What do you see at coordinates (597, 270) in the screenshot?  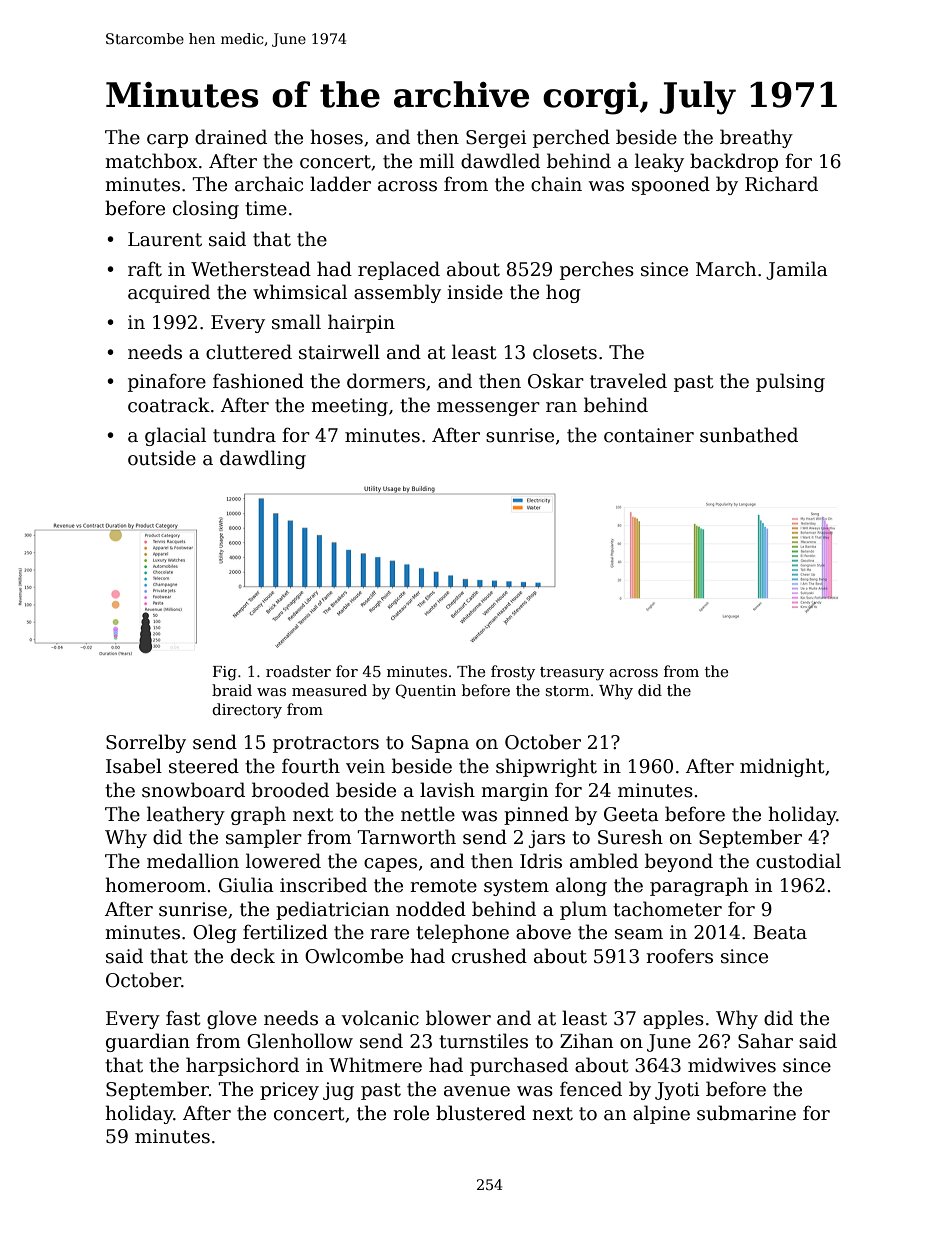 I see `perches` at bounding box center [597, 270].
